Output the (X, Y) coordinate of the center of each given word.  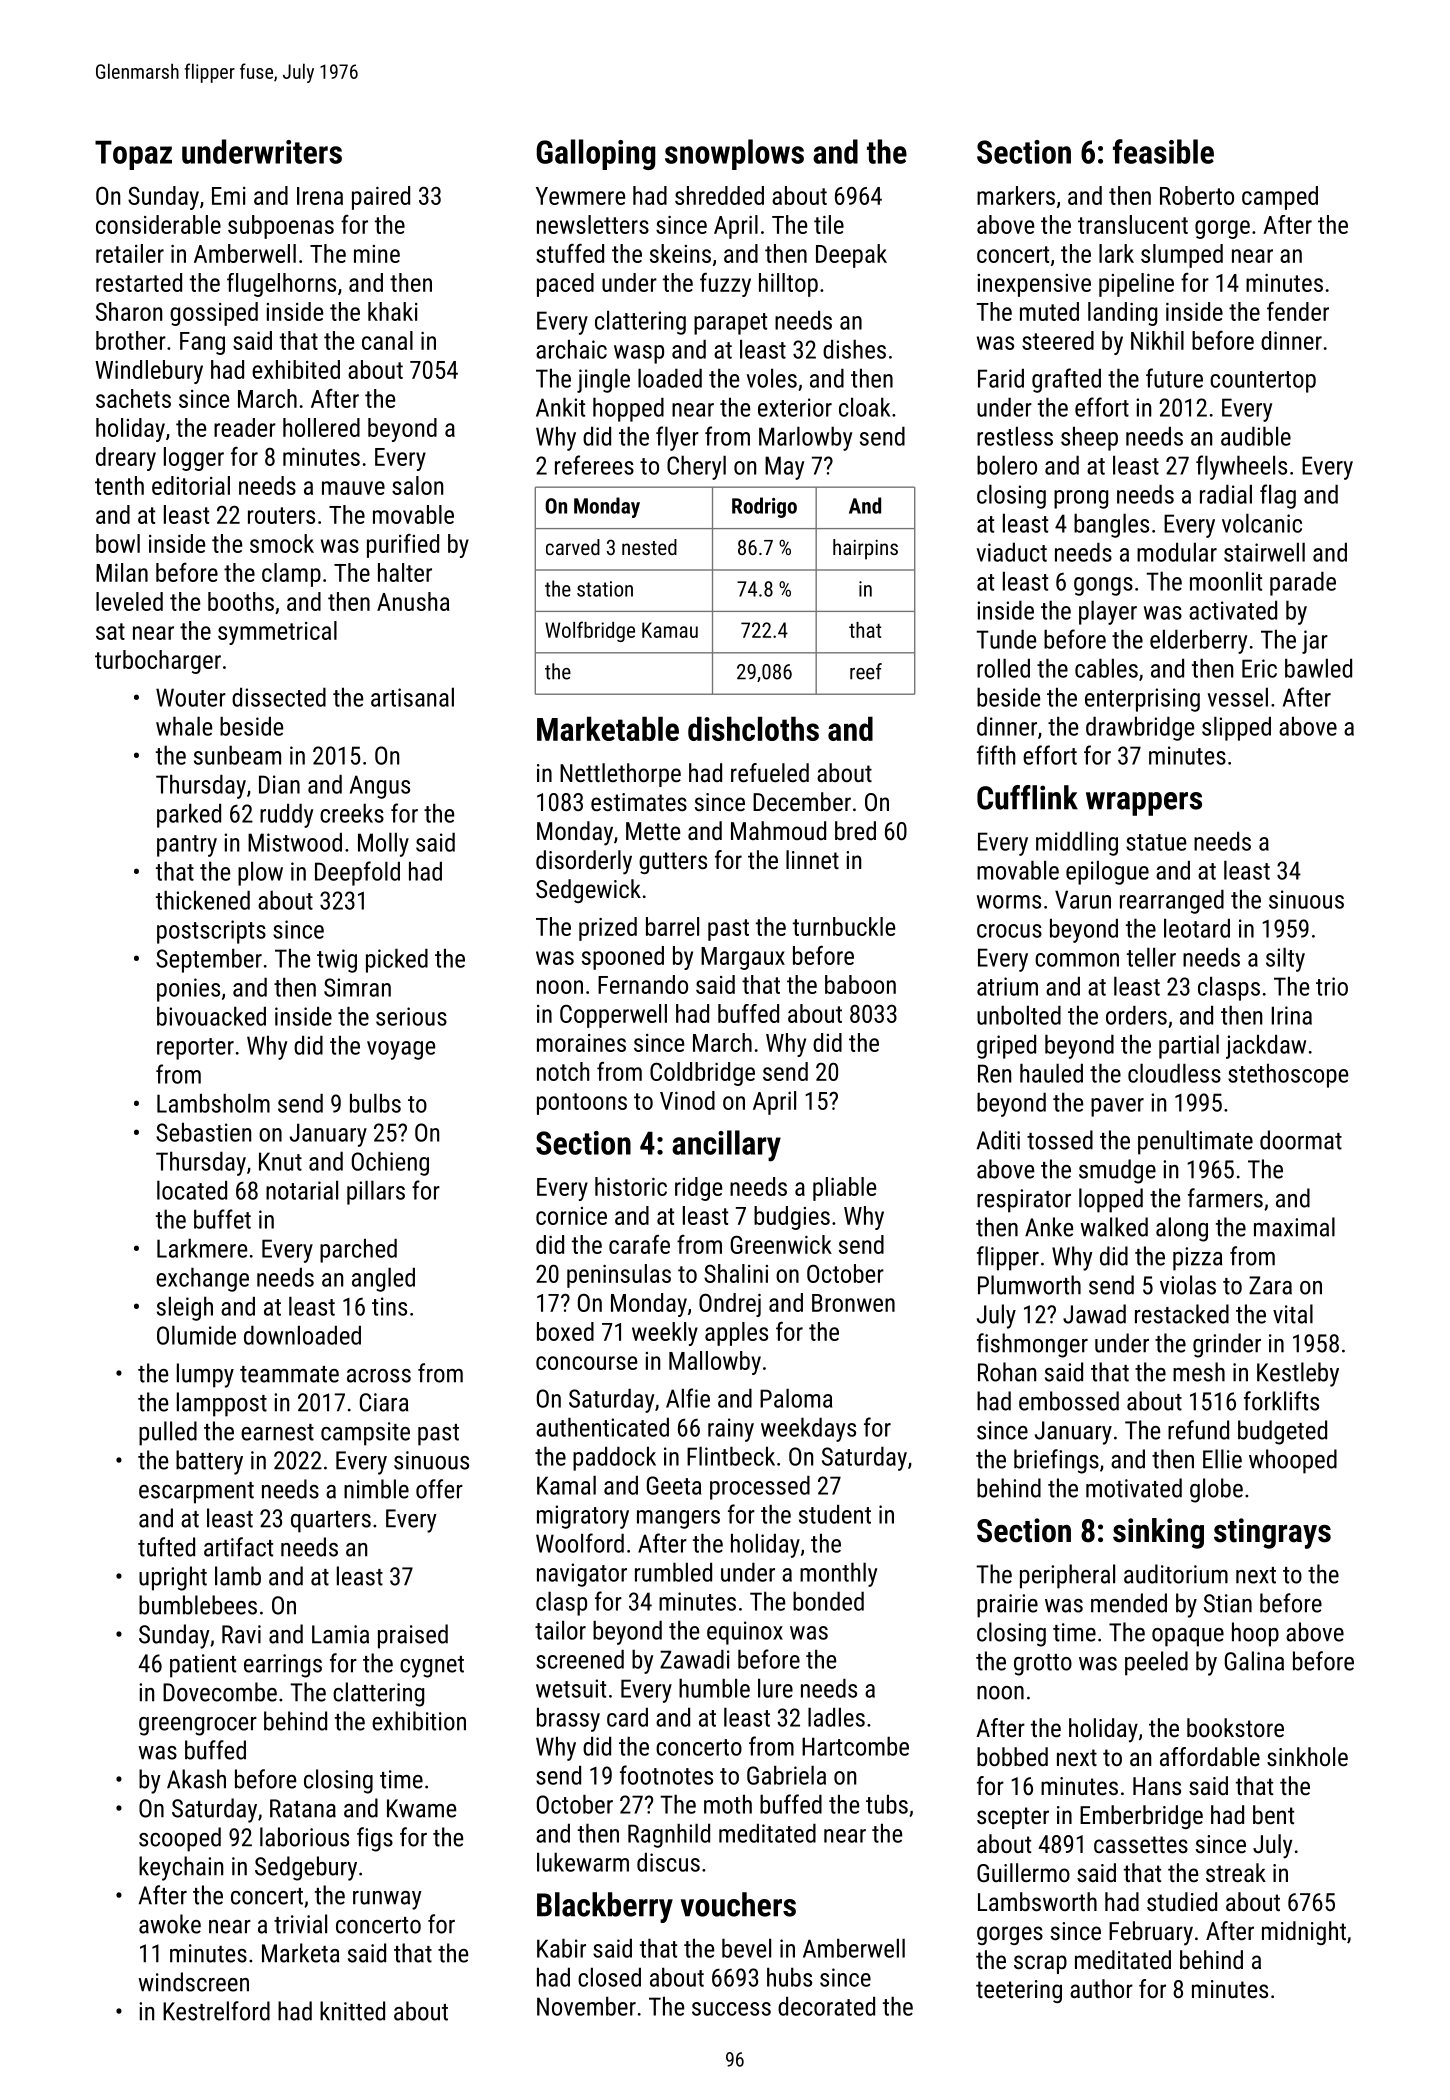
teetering (1019, 1991)
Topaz (133, 155)
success (731, 2009)
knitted (352, 2011)
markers (1016, 195)
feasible (1163, 151)
